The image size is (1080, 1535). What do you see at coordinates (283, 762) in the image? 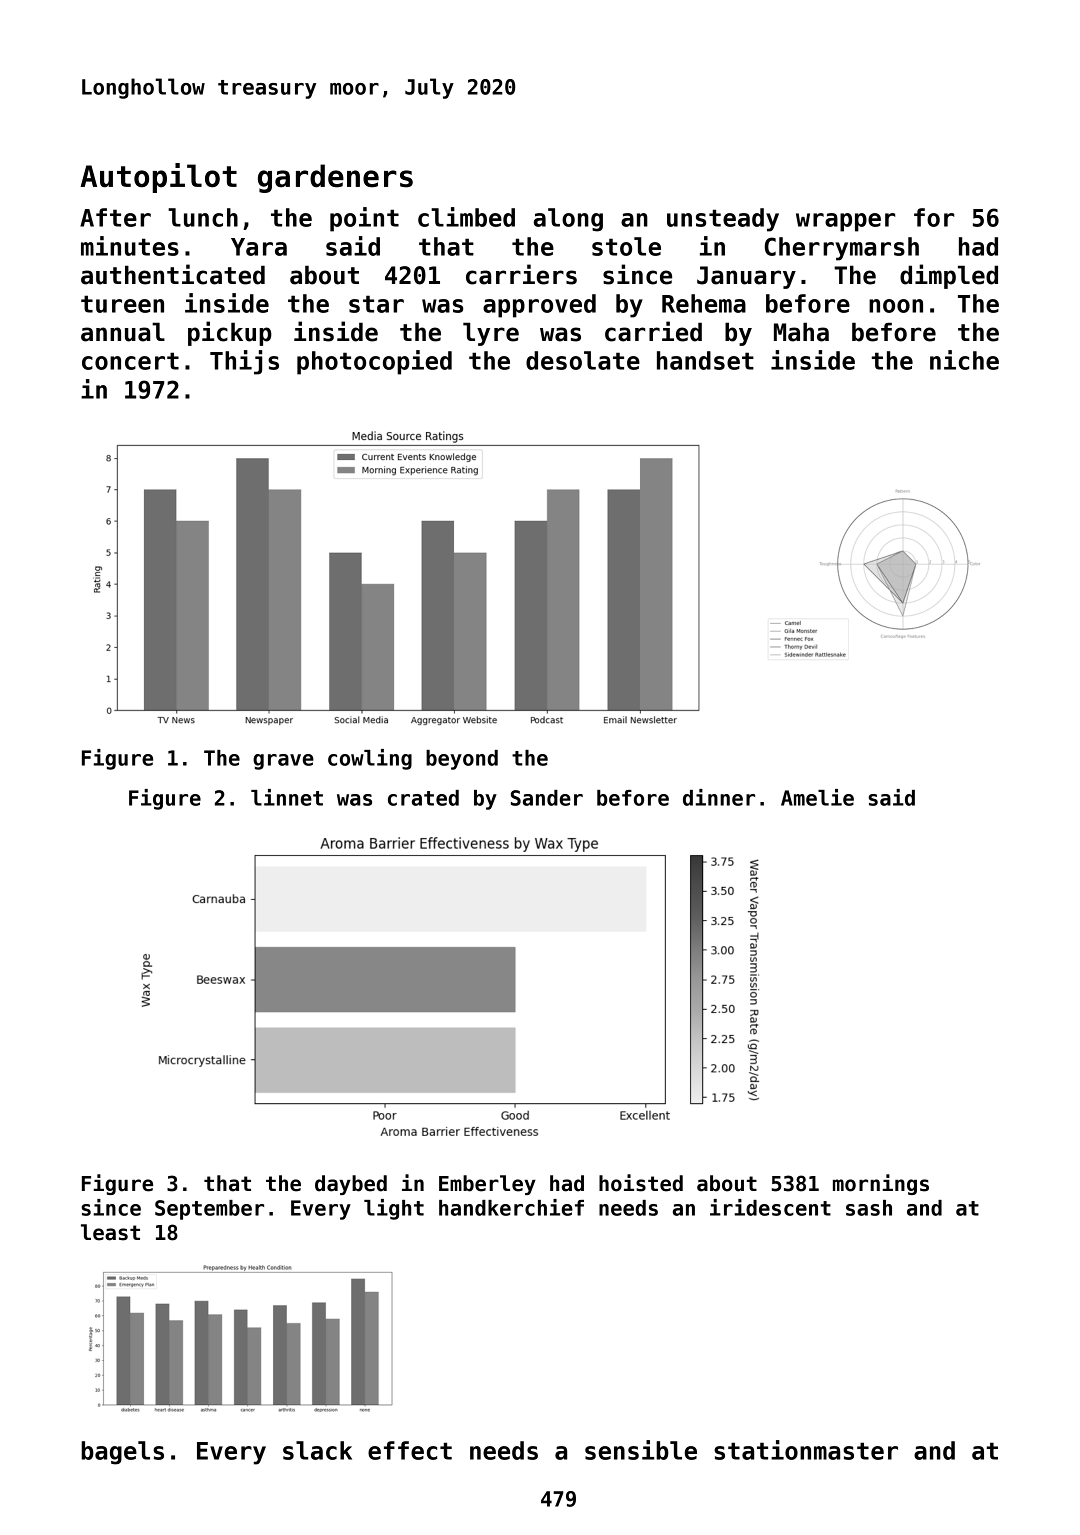
I see `grave` at bounding box center [283, 762].
